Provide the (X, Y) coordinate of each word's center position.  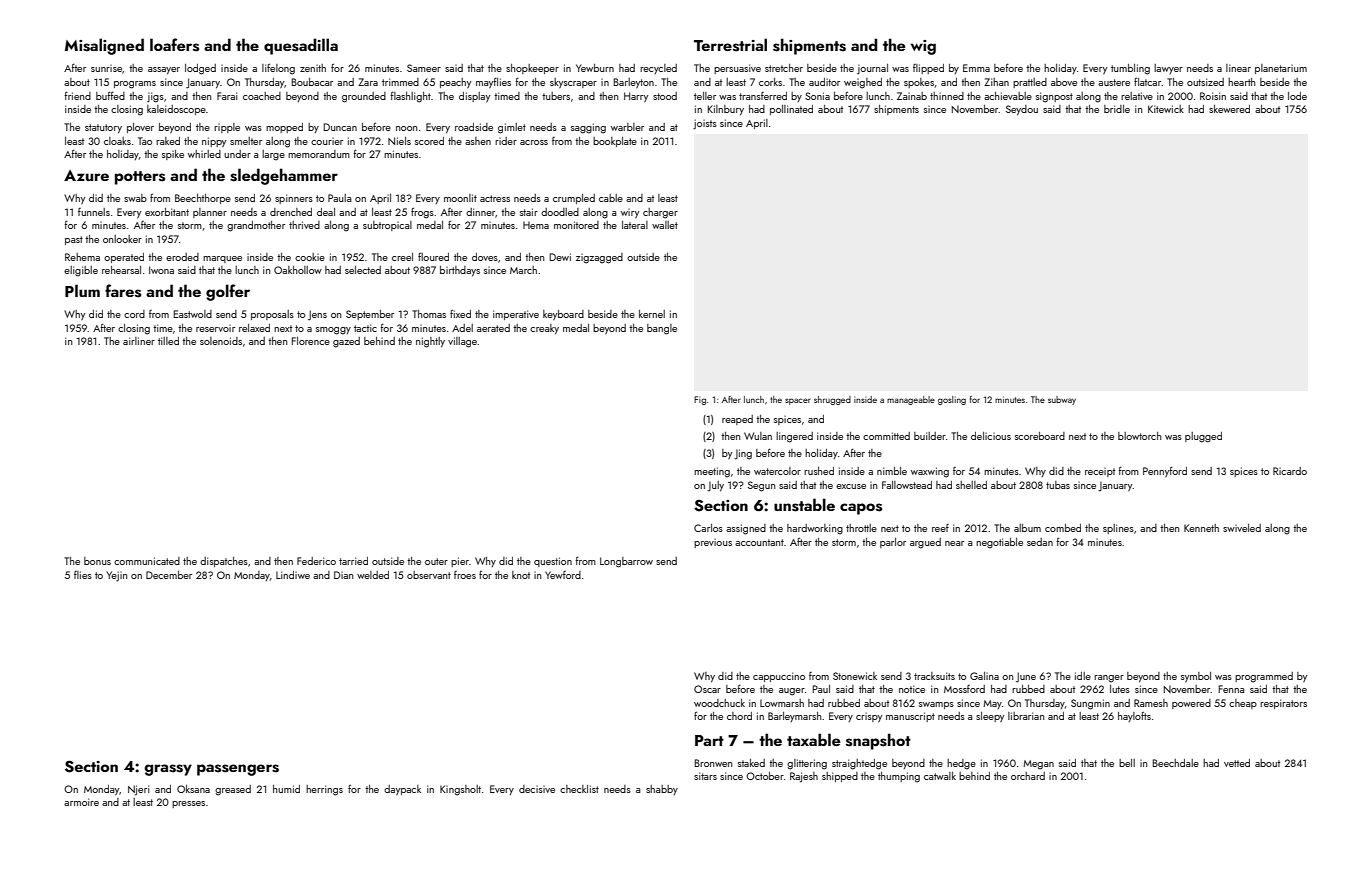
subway (1062, 400)
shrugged (832, 400)
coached (262, 96)
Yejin (116, 576)
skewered (1229, 109)
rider (506, 141)
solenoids (221, 341)
